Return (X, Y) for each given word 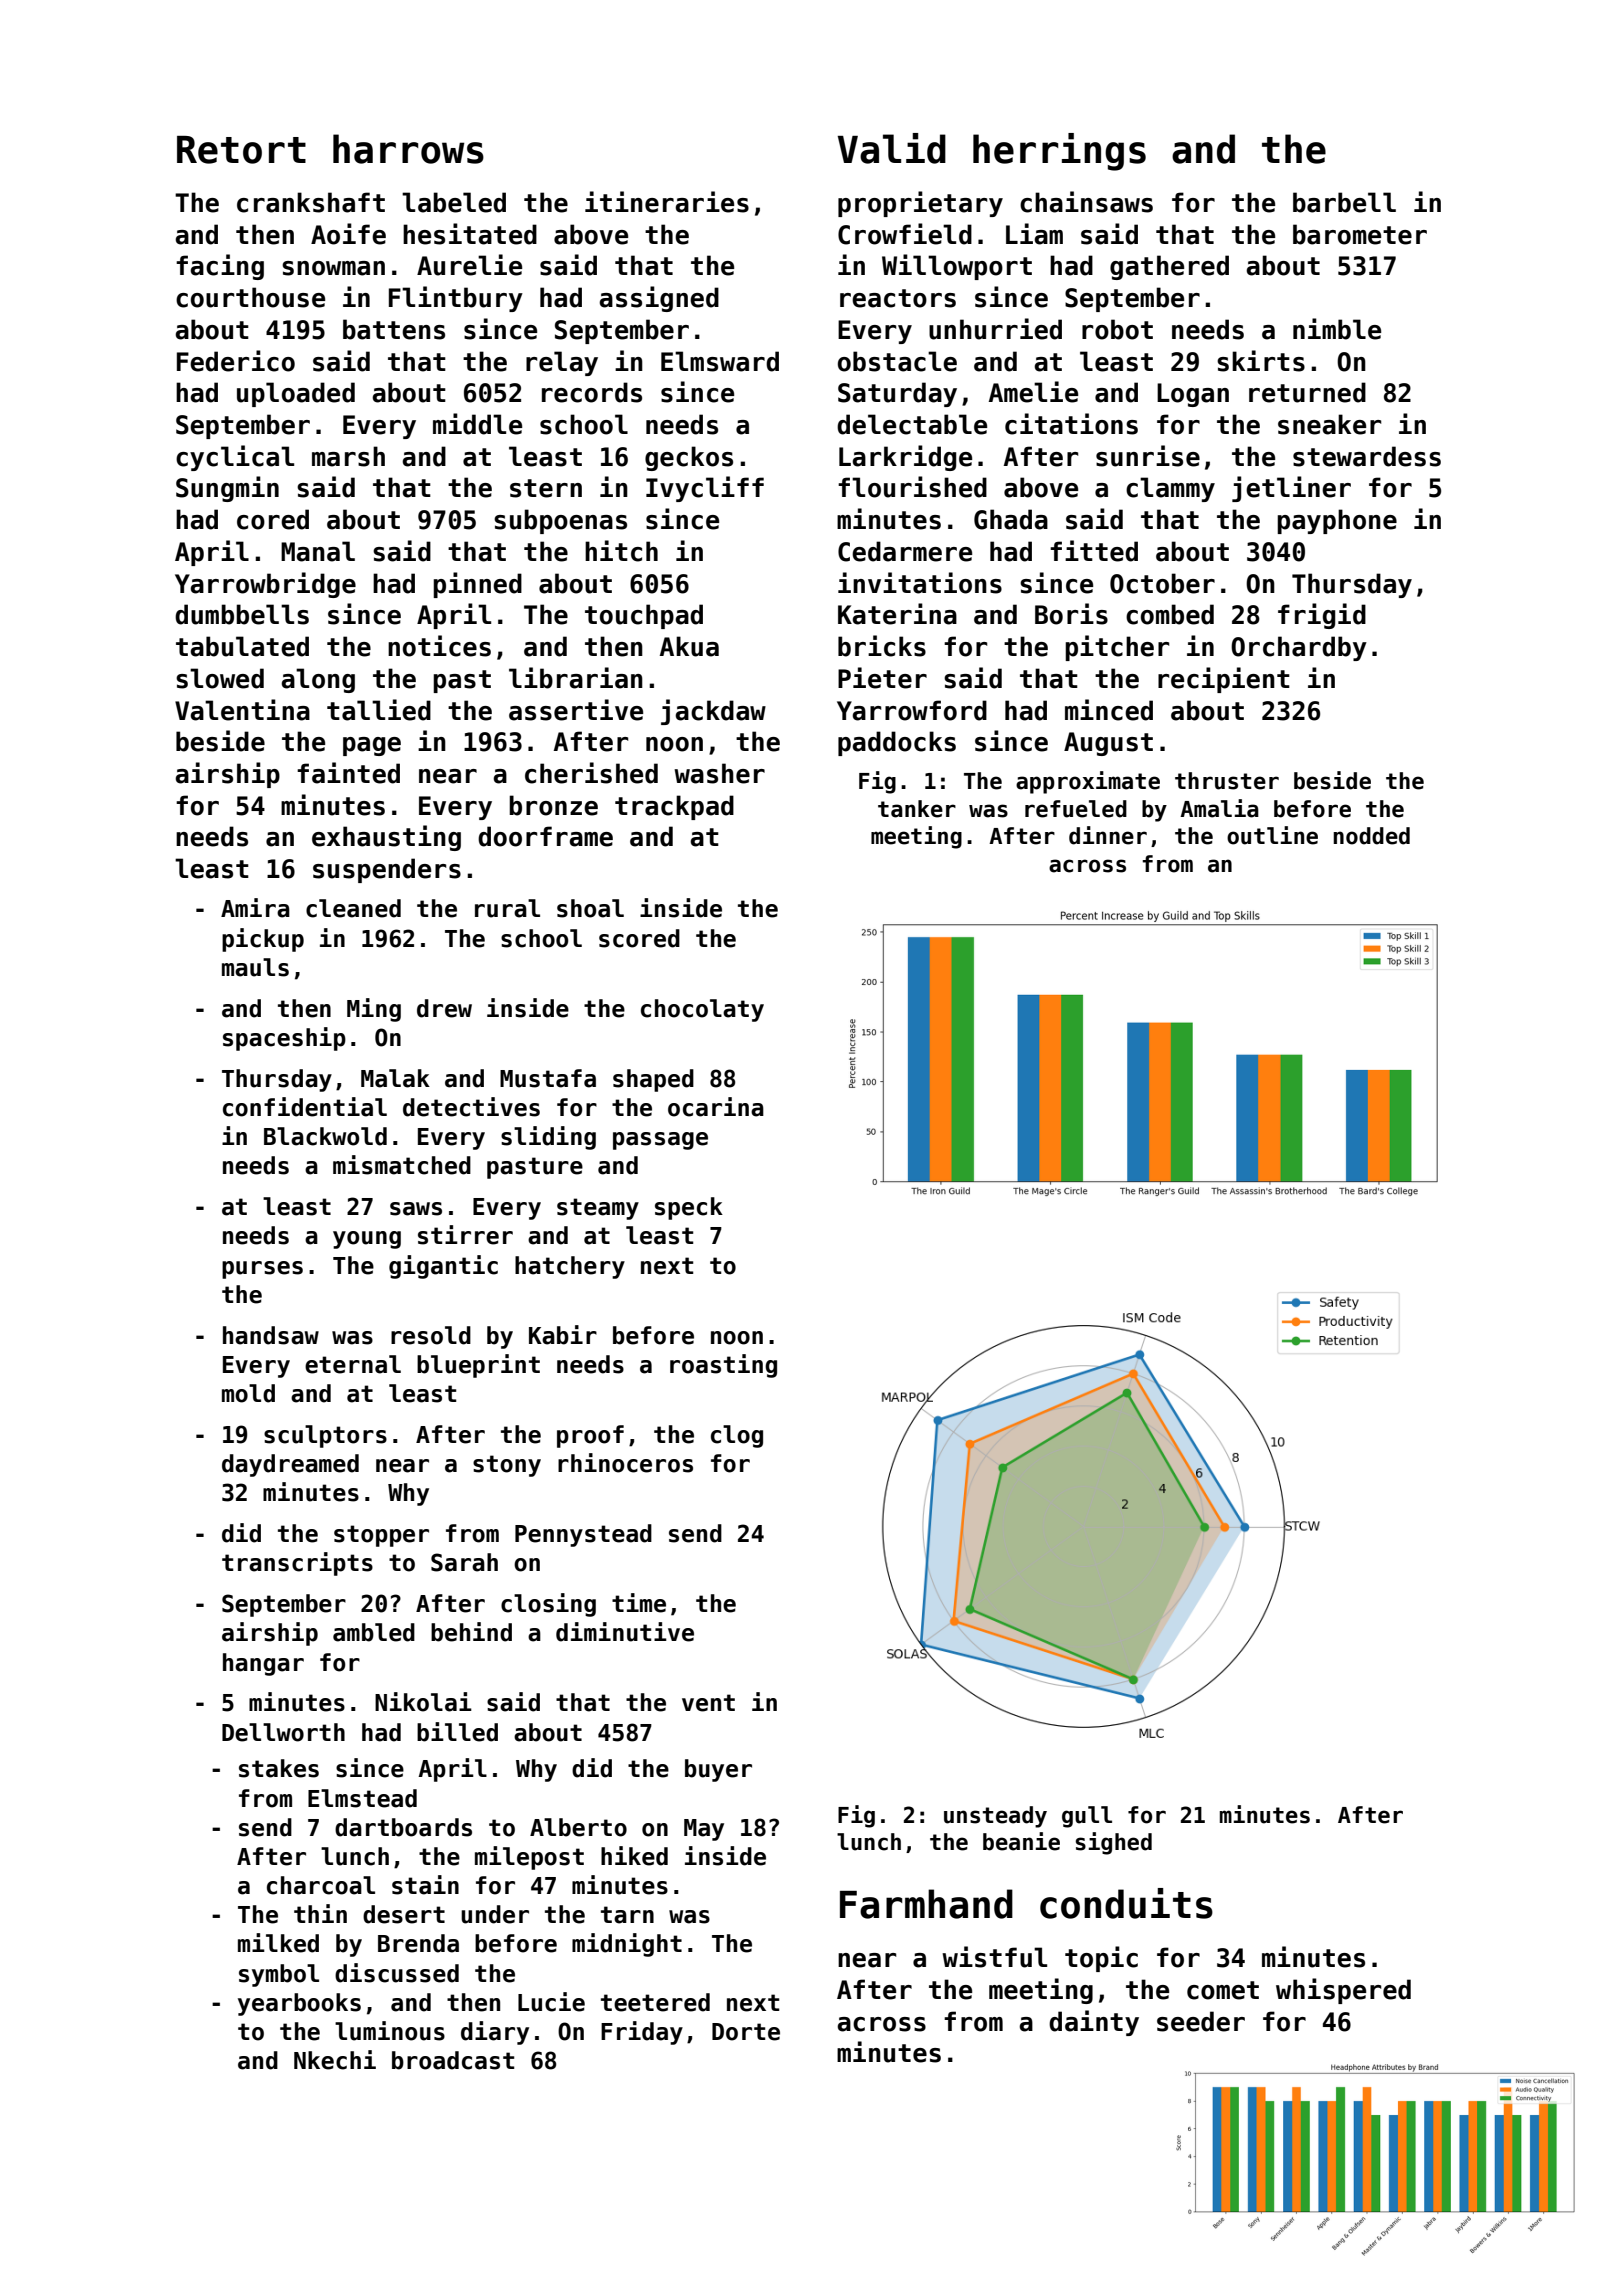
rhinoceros (625, 1463)
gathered (1169, 267)
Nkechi (335, 2060)
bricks (882, 646)
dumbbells (242, 614)
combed (1170, 614)
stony (507, 1466)
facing (220, 267)
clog (737, 1436)
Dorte (746, 2032)
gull (1087, 1817)
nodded (1371, 836)
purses (262, 1270)
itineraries (667, 202)
